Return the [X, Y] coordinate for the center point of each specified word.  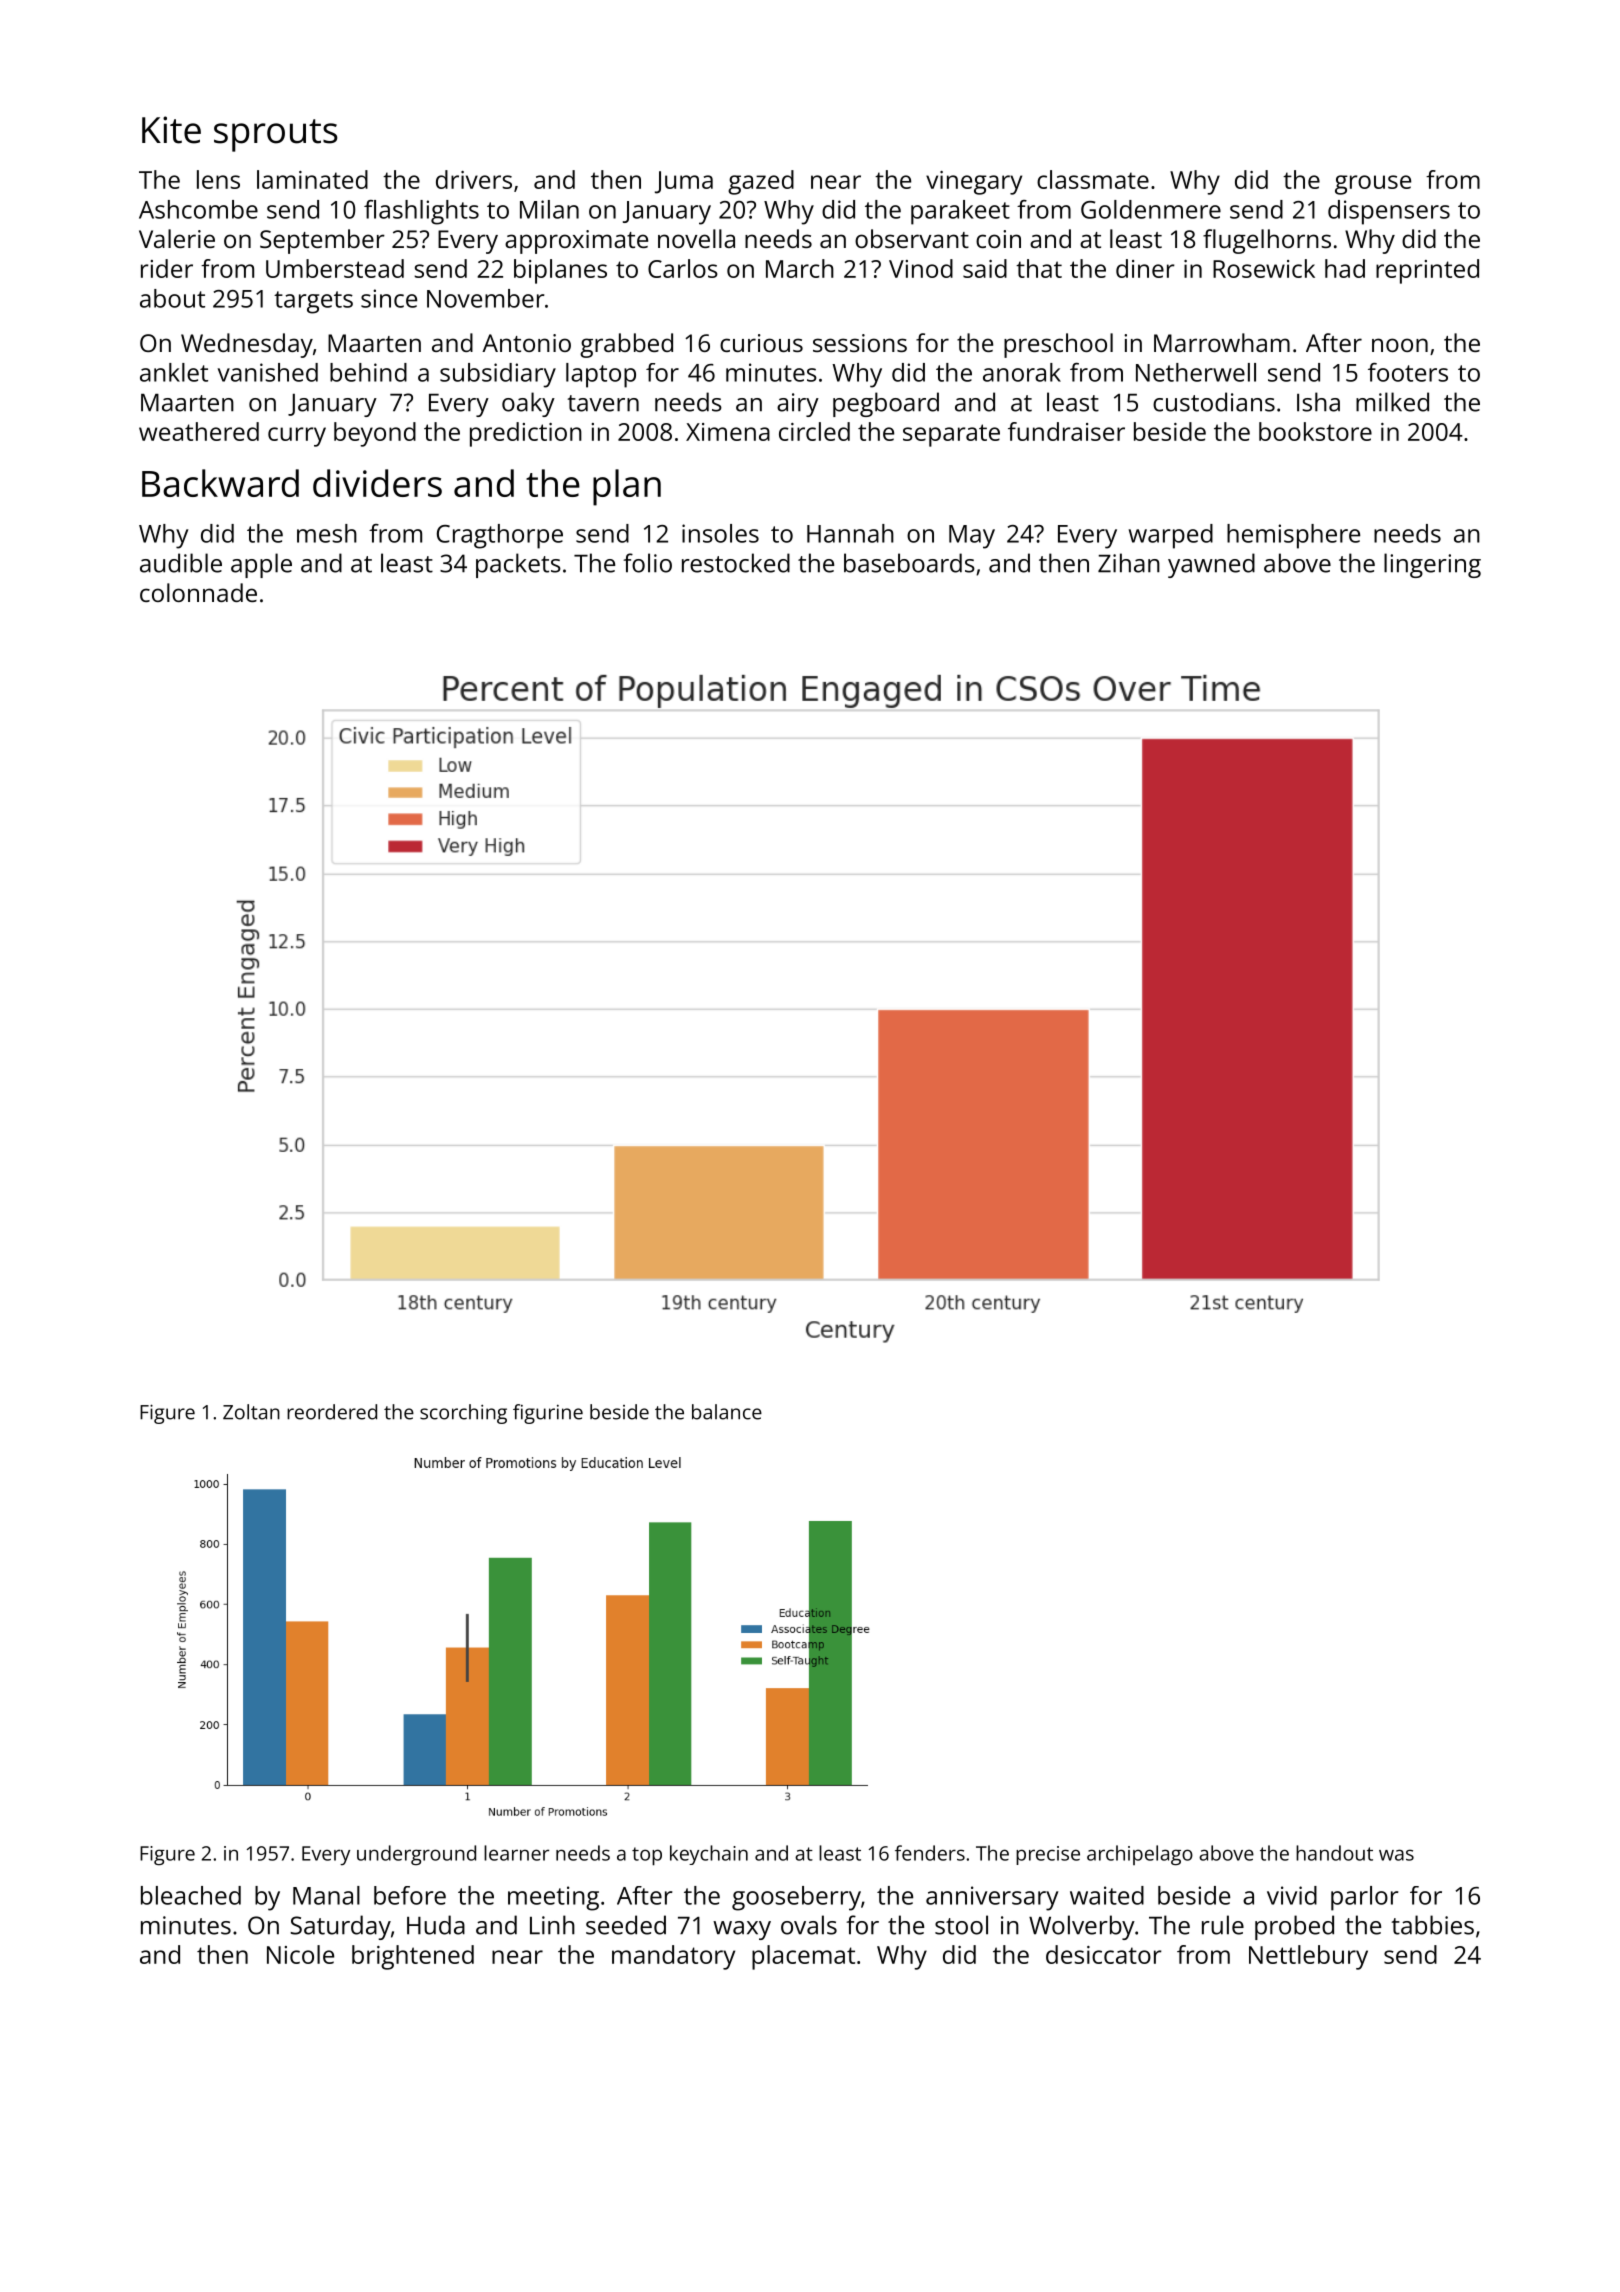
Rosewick [1264, 268]
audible [181, 563]
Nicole [300, 1954]
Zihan [1129, 563]
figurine [548, 1414]
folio [647, 563]
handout [1334, 1853]
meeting [553, 1898]
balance [727, 1412]
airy [798, 405]
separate [951, 435]
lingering [1432, 565]
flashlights [421, 212]
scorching [463, 1414]
